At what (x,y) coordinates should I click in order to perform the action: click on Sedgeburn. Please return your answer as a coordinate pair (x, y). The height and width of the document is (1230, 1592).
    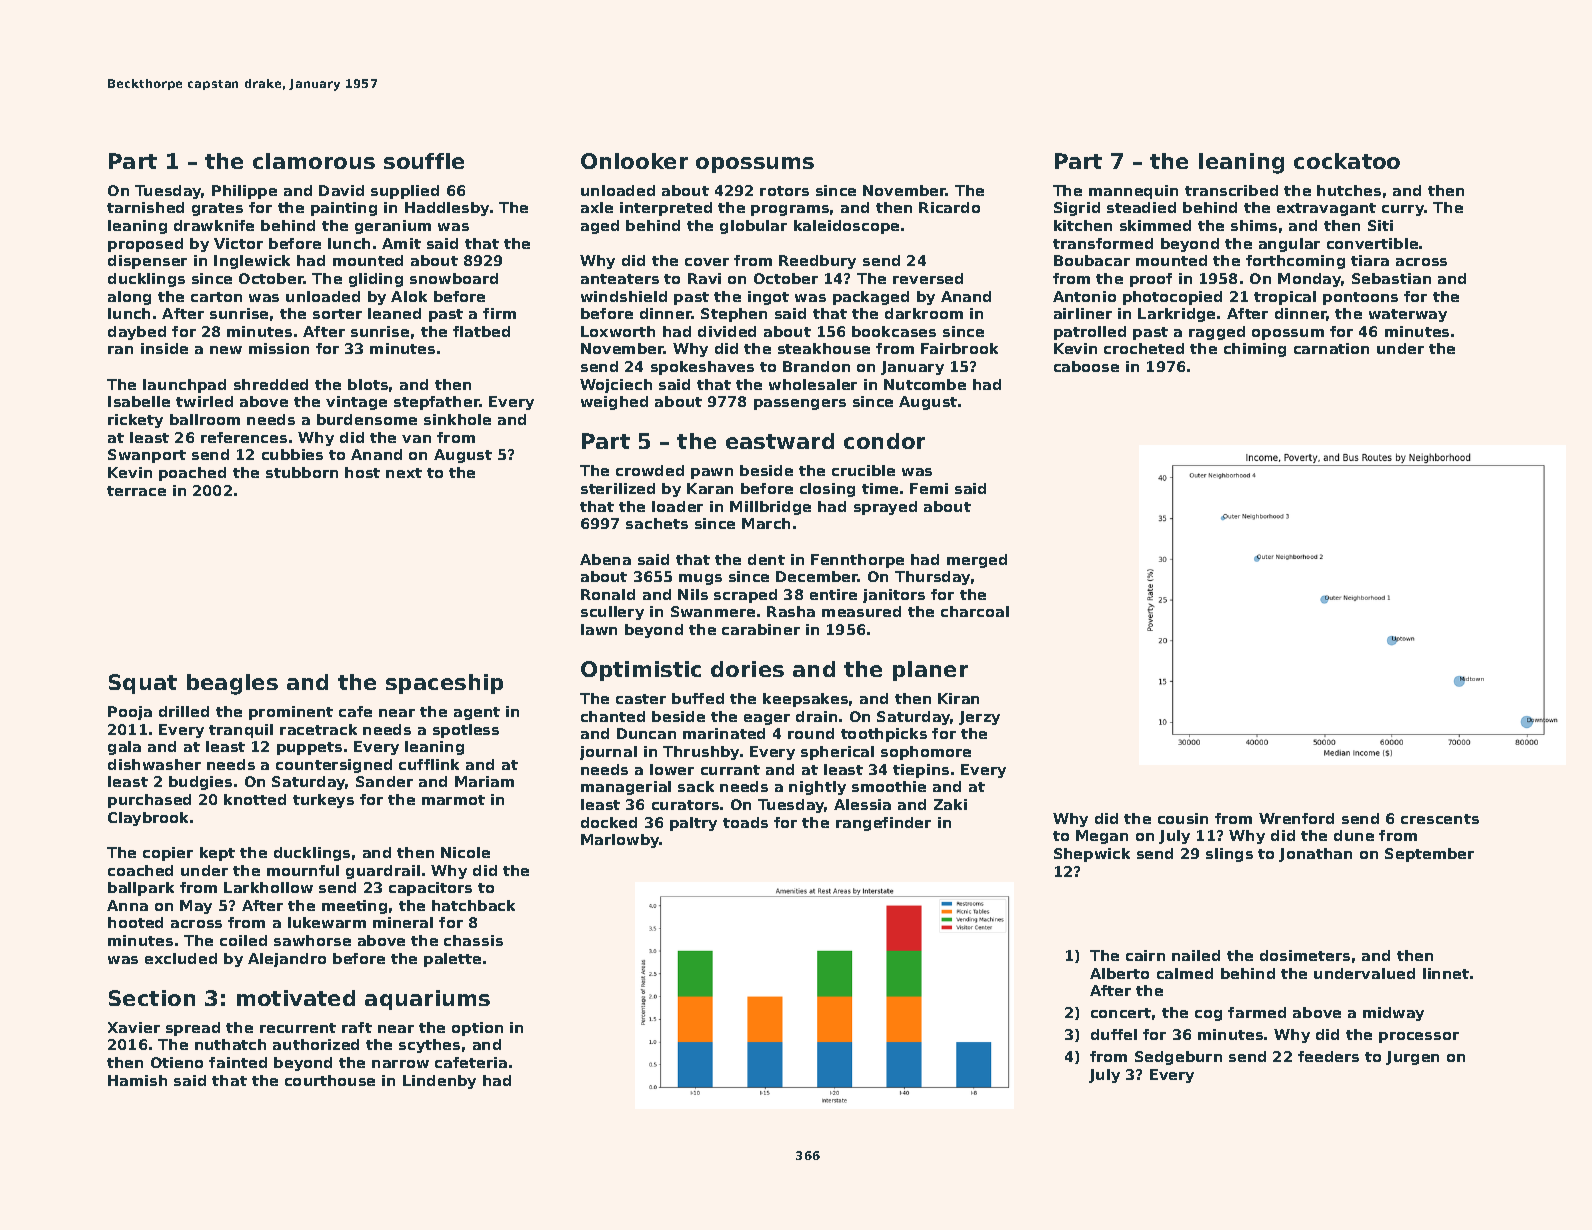
    Looking at the image, I should click on (1178, 1058).
